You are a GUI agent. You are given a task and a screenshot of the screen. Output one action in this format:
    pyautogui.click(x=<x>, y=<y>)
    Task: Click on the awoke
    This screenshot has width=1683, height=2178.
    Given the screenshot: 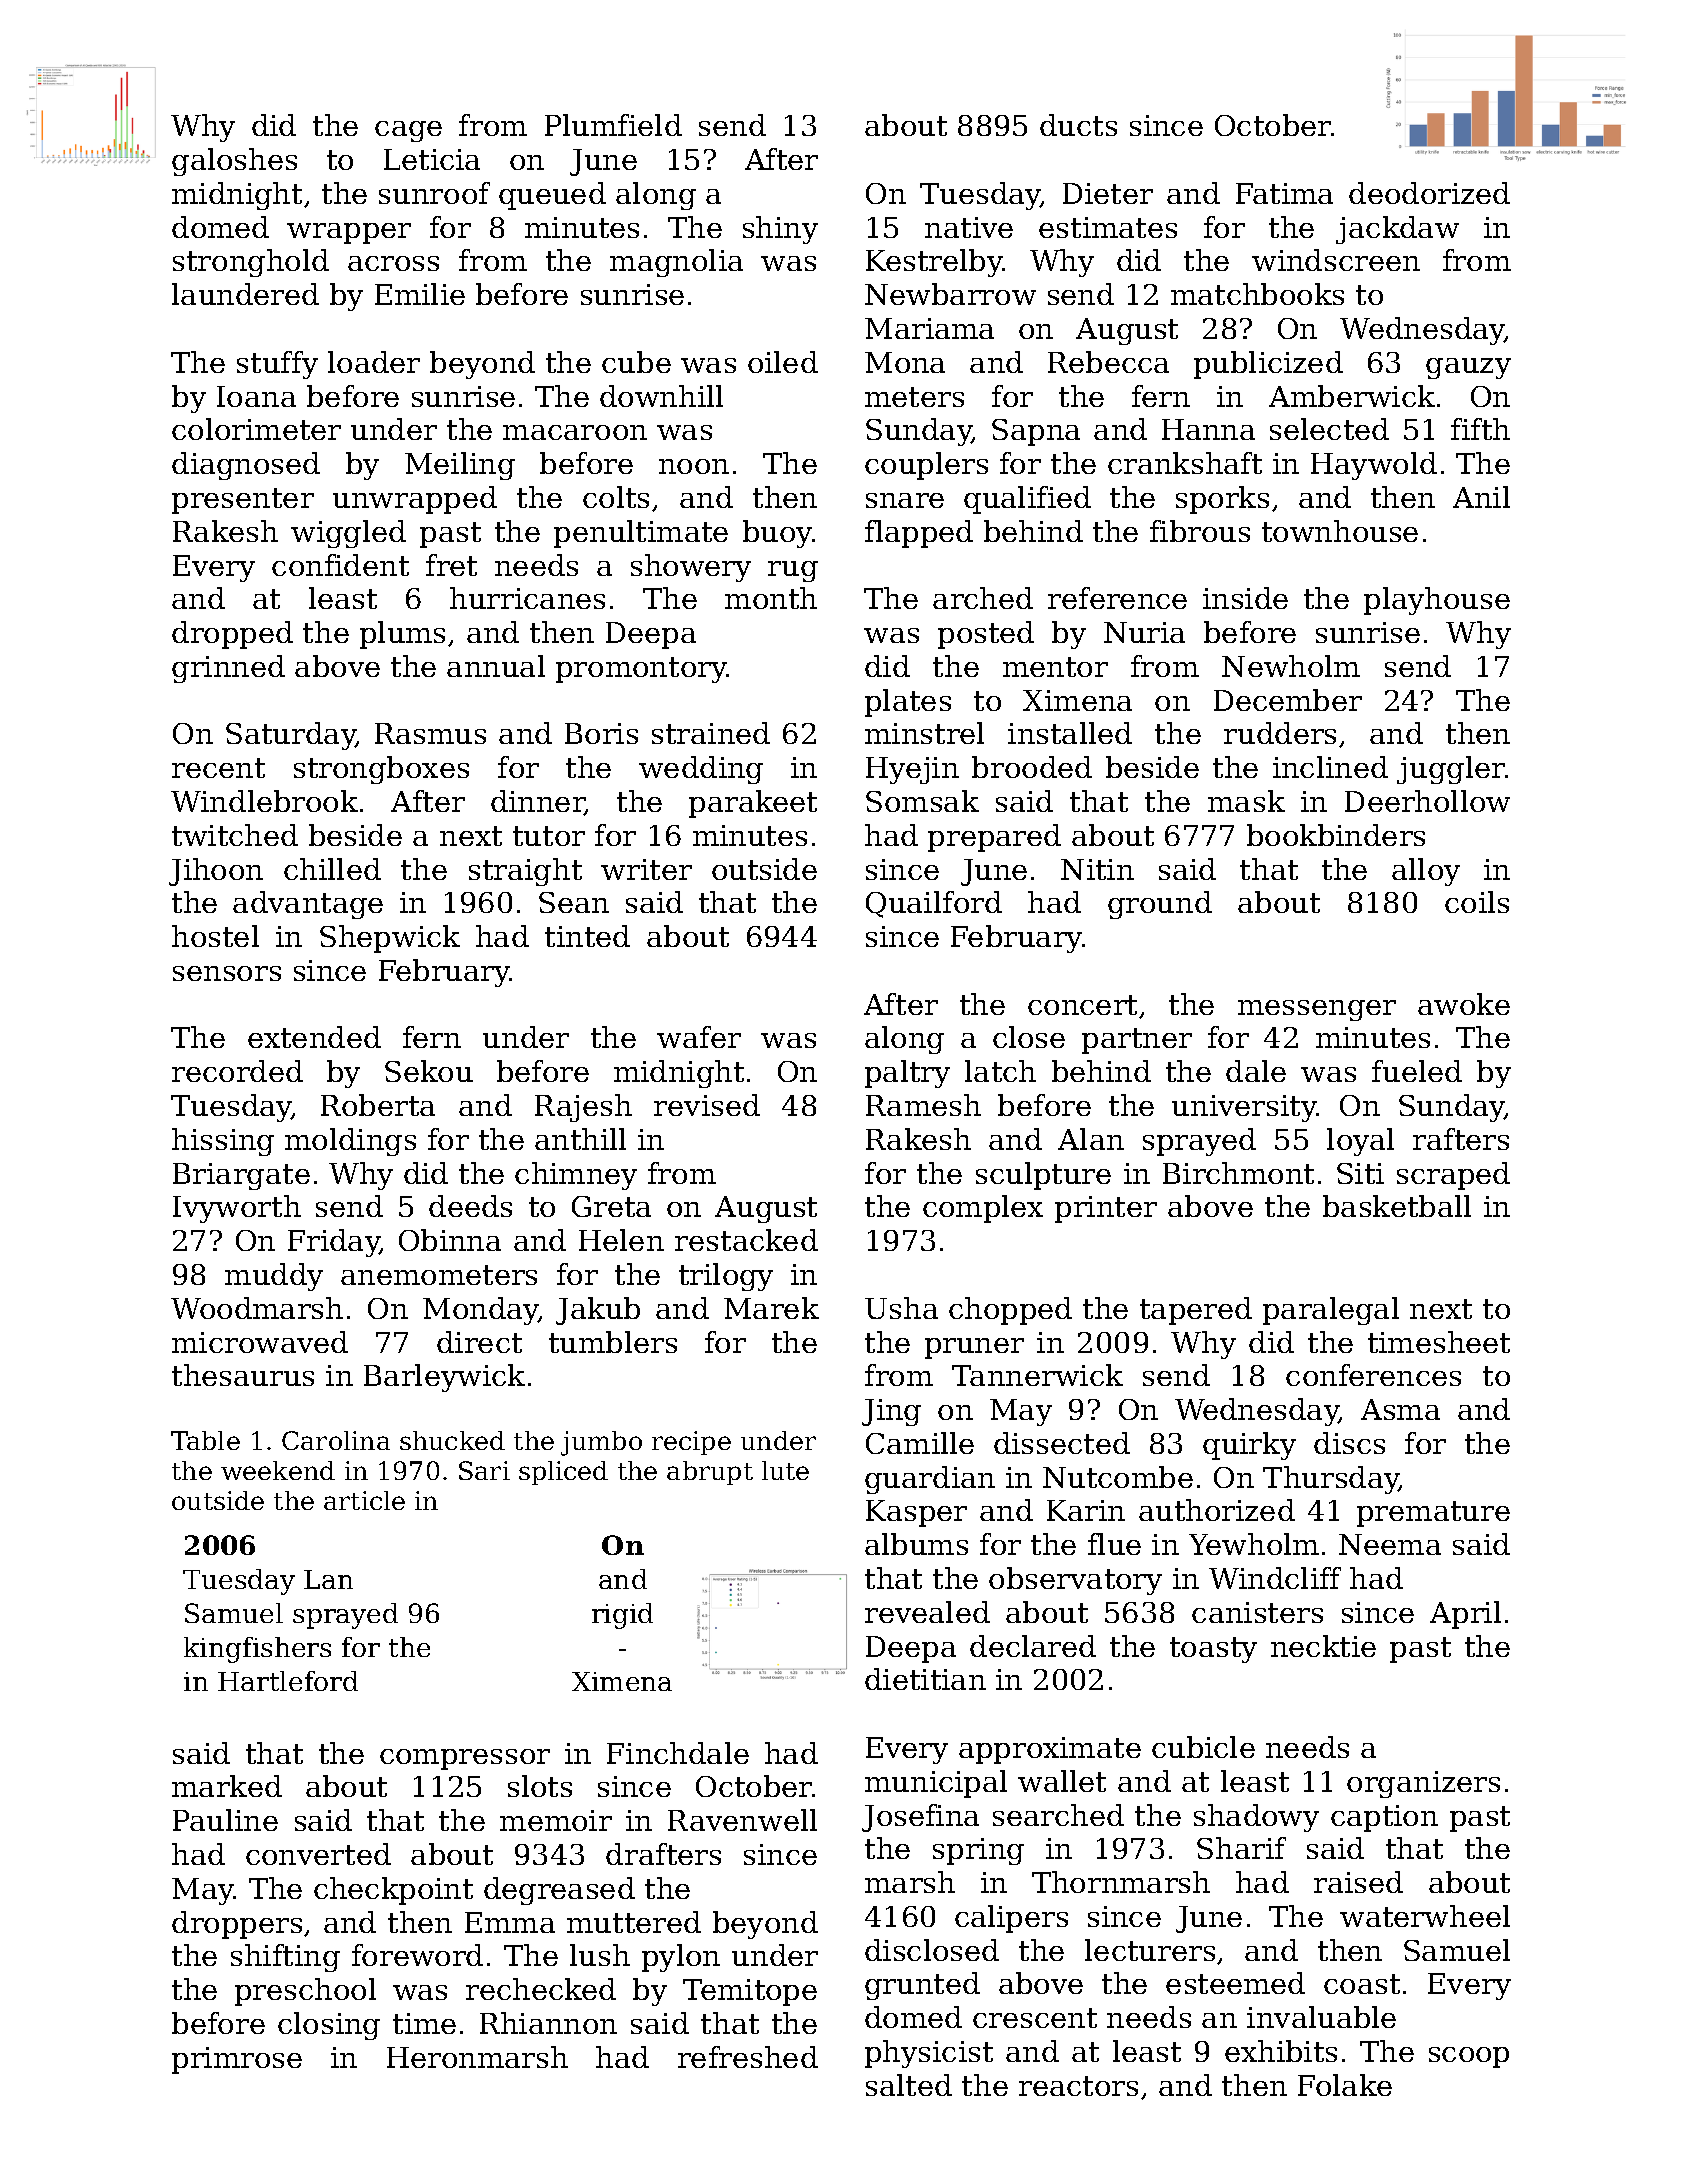 What is the action you would take?
    pyautogui.click(x=1464, y=1004)
